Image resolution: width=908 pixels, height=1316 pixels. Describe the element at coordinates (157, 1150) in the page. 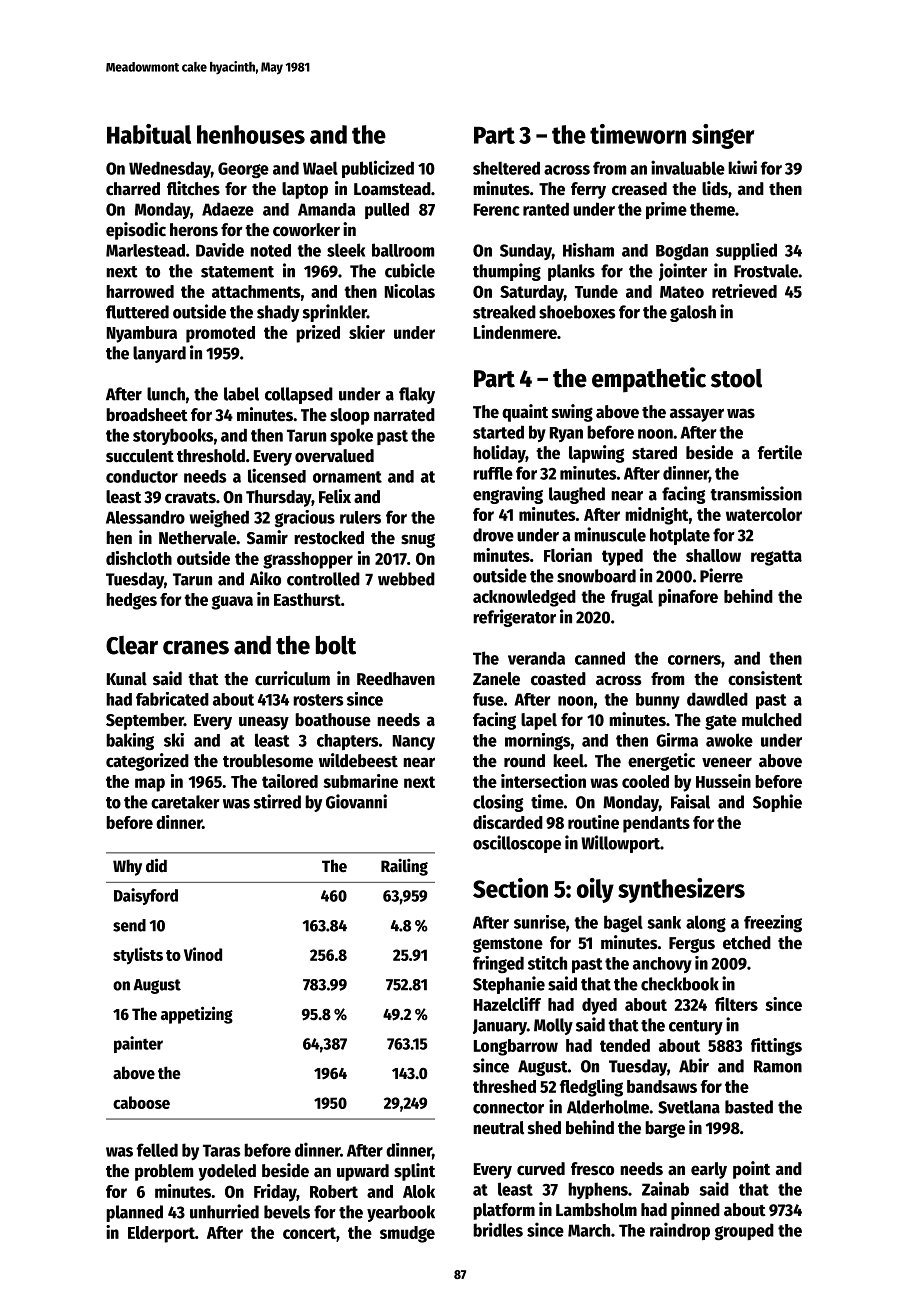

I see `felled` at that location.
